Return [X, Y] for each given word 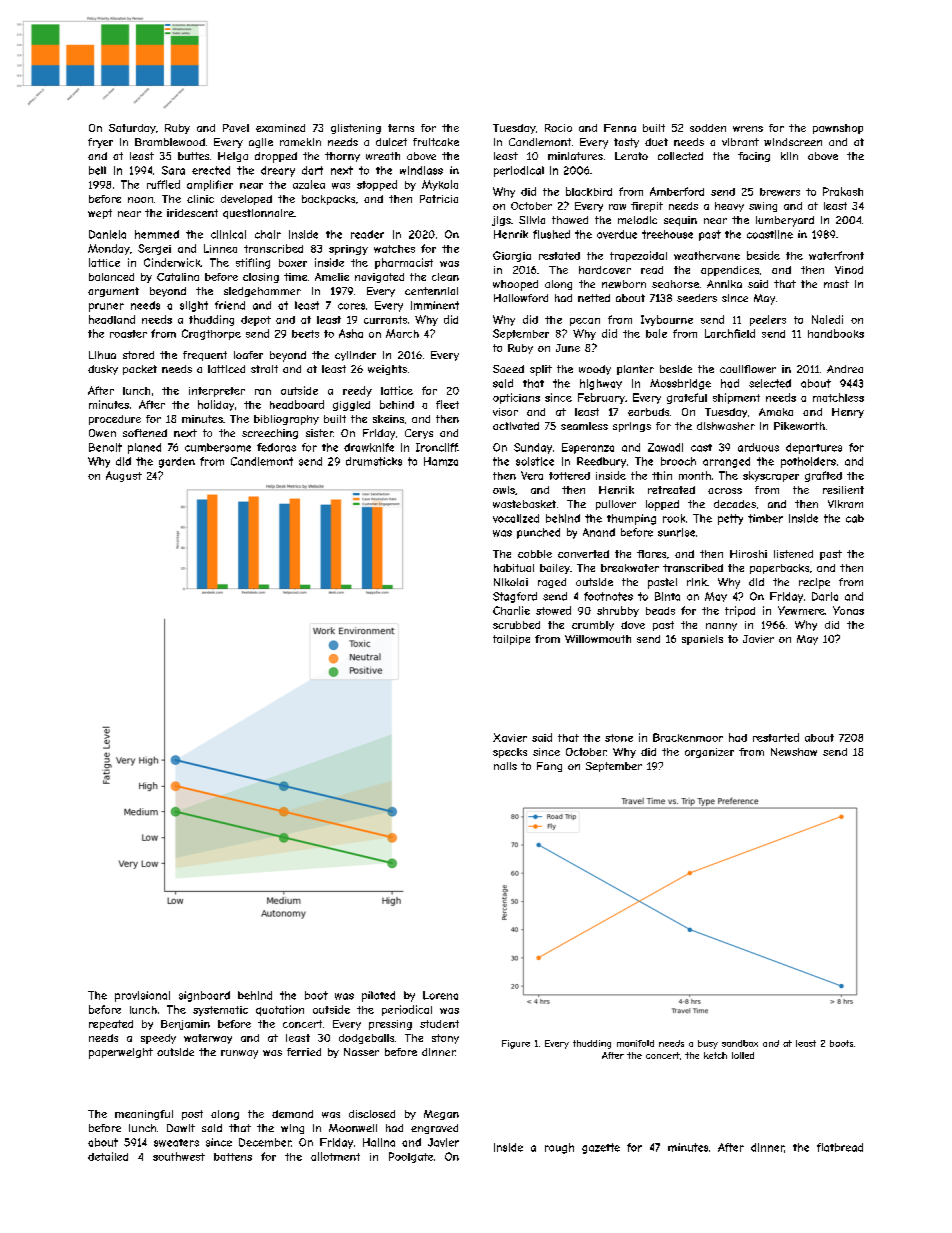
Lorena [440, 995]
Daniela [107, 234]
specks [510, 753]
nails [505, 766]
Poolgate [411, 1157]
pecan [585, 322]
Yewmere [801, 610]
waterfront [836, 255]
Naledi [827, 319]
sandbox [740, 1043]
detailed [108, 1156]
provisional [142, 996]
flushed [551, 234]
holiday [216, 405]
